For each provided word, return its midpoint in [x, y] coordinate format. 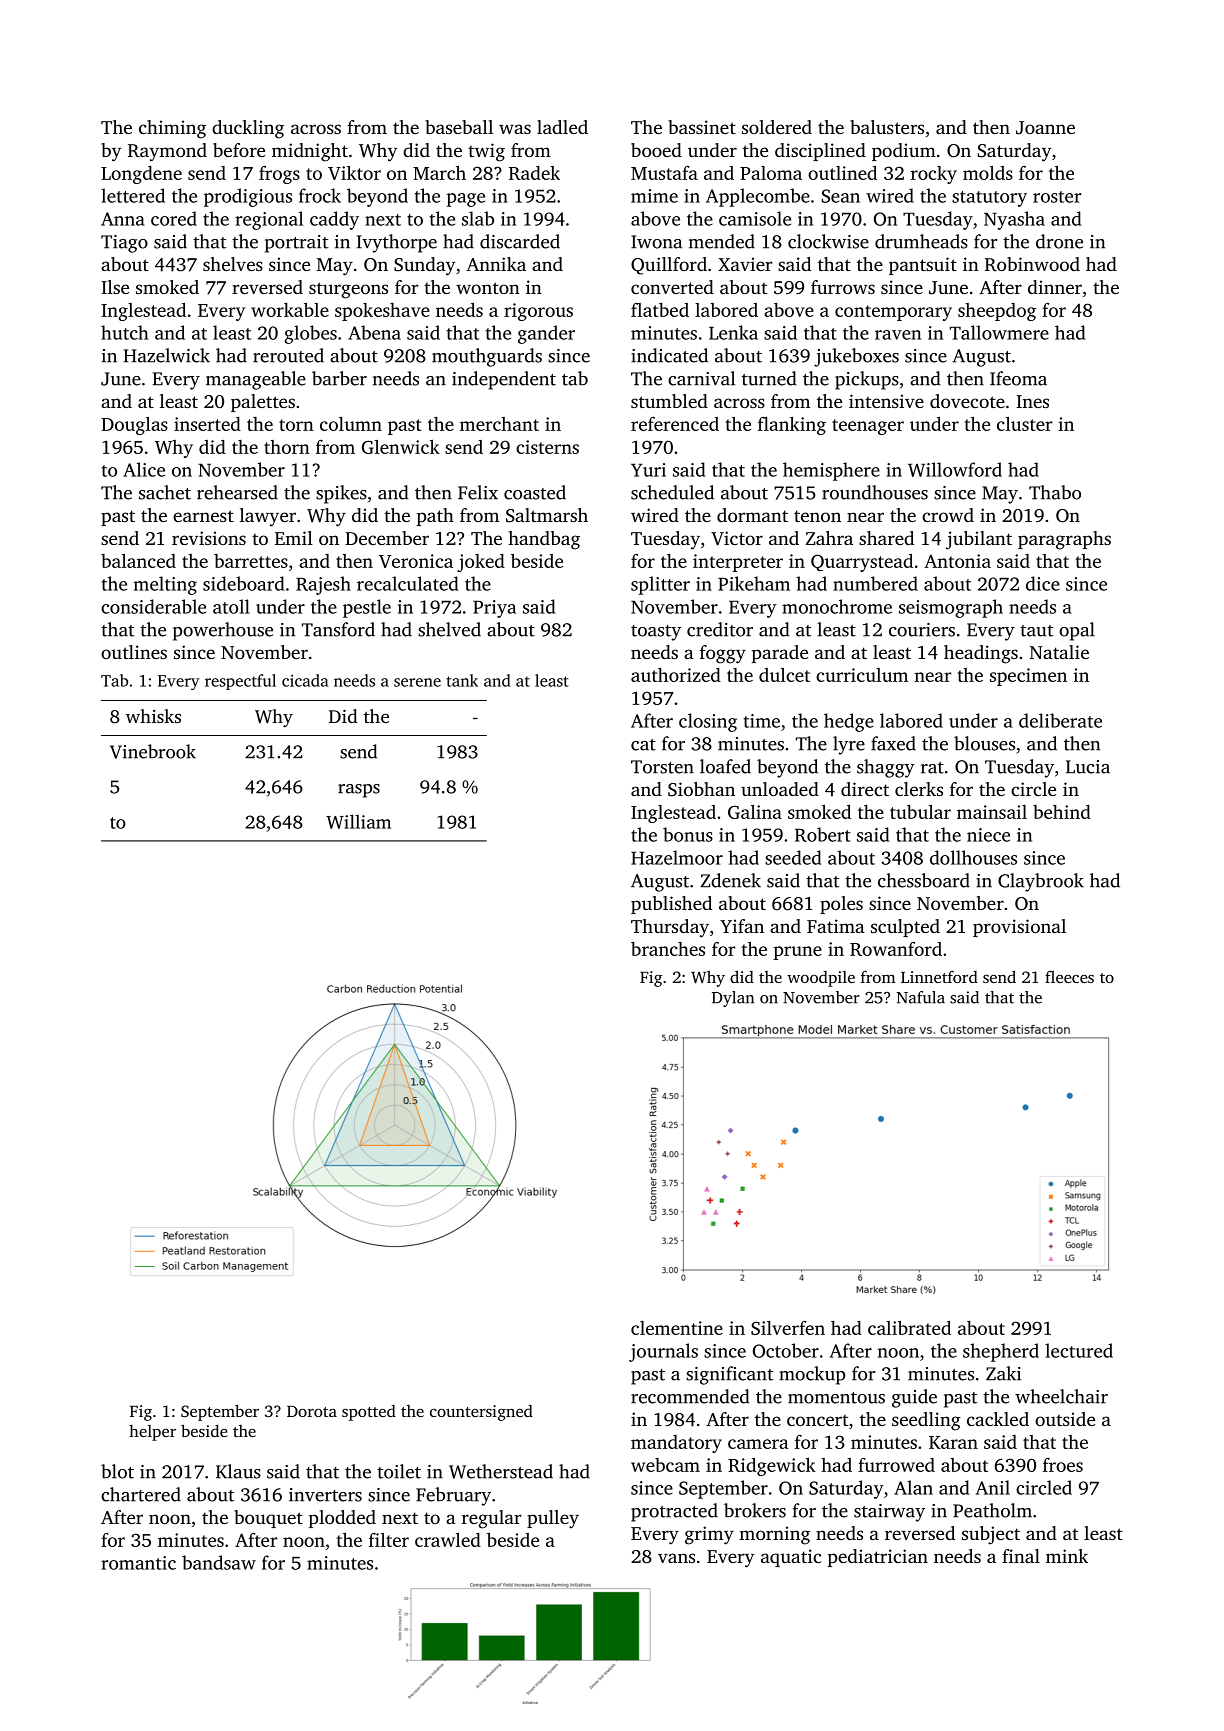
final [1021, 1556]
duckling [248, 129]
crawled [448, 1540]
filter [389, 1540]
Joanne [1045, 128]
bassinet [702, 127]
